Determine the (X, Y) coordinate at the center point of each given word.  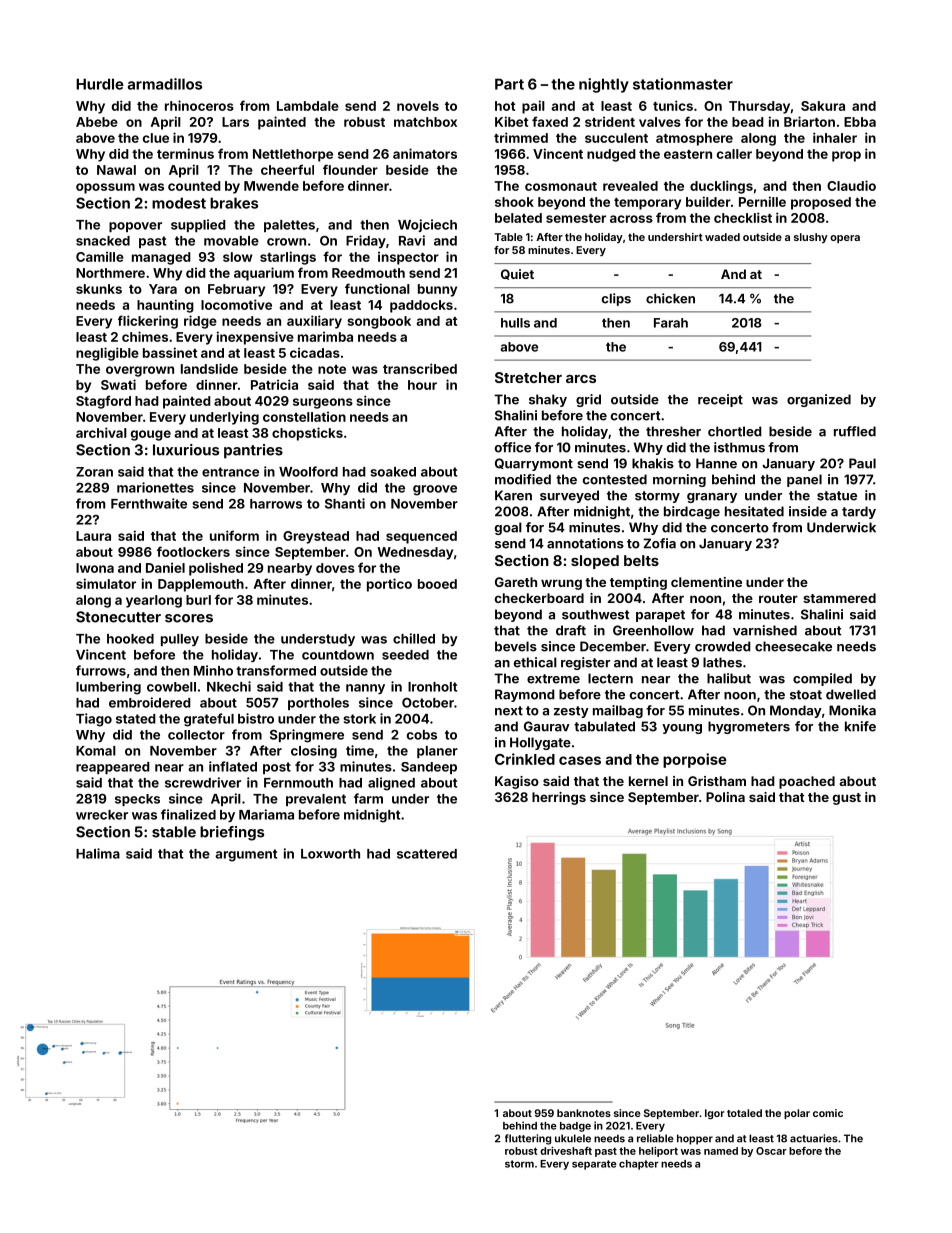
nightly (604, 85)
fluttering (528, 1139)
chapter (639, 1165)
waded (722, 237)
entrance (230, 472)
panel (804, 480)
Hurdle (100, 84)
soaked (393, 472)
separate (594, 1165)
